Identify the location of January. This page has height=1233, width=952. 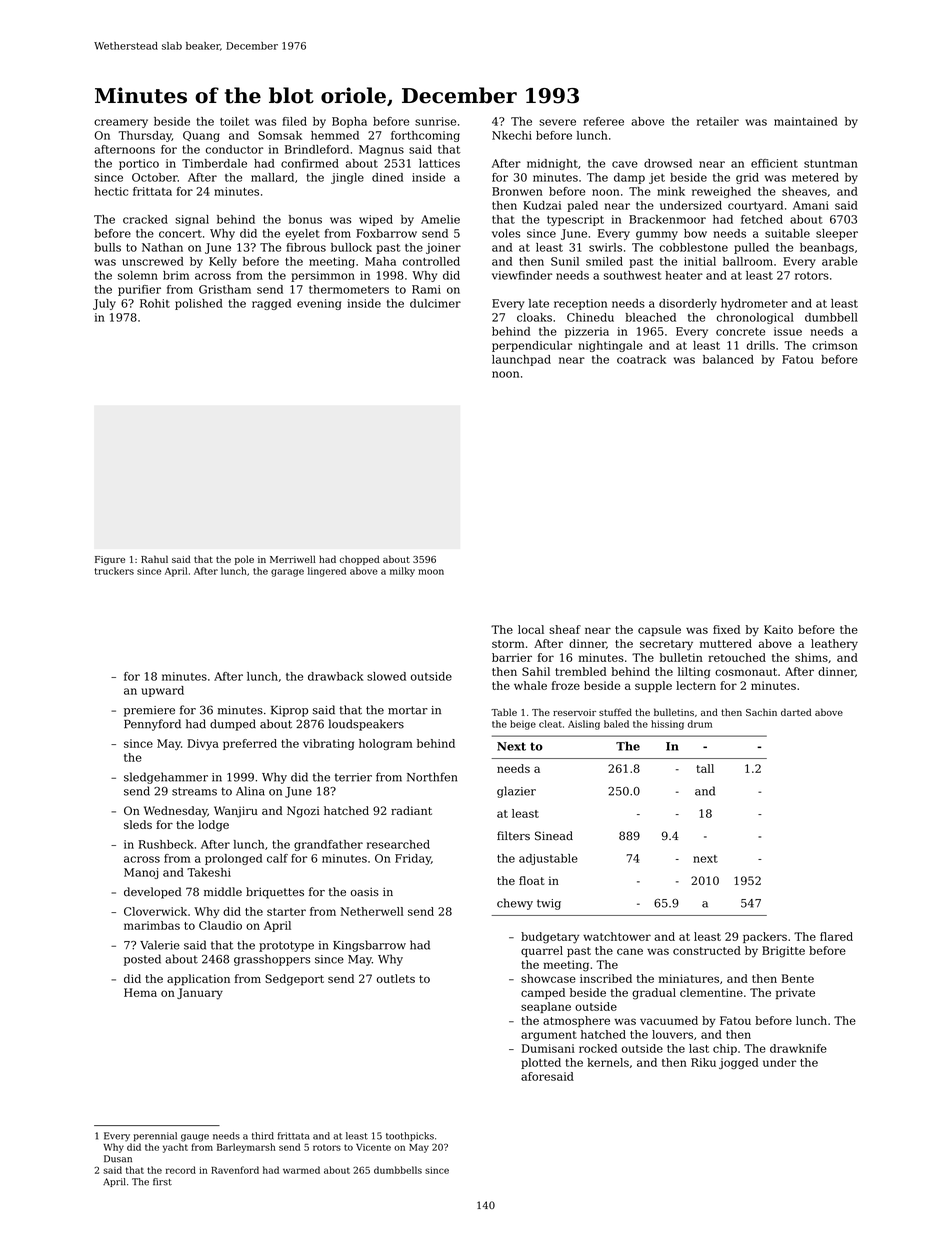
(200, 994).
